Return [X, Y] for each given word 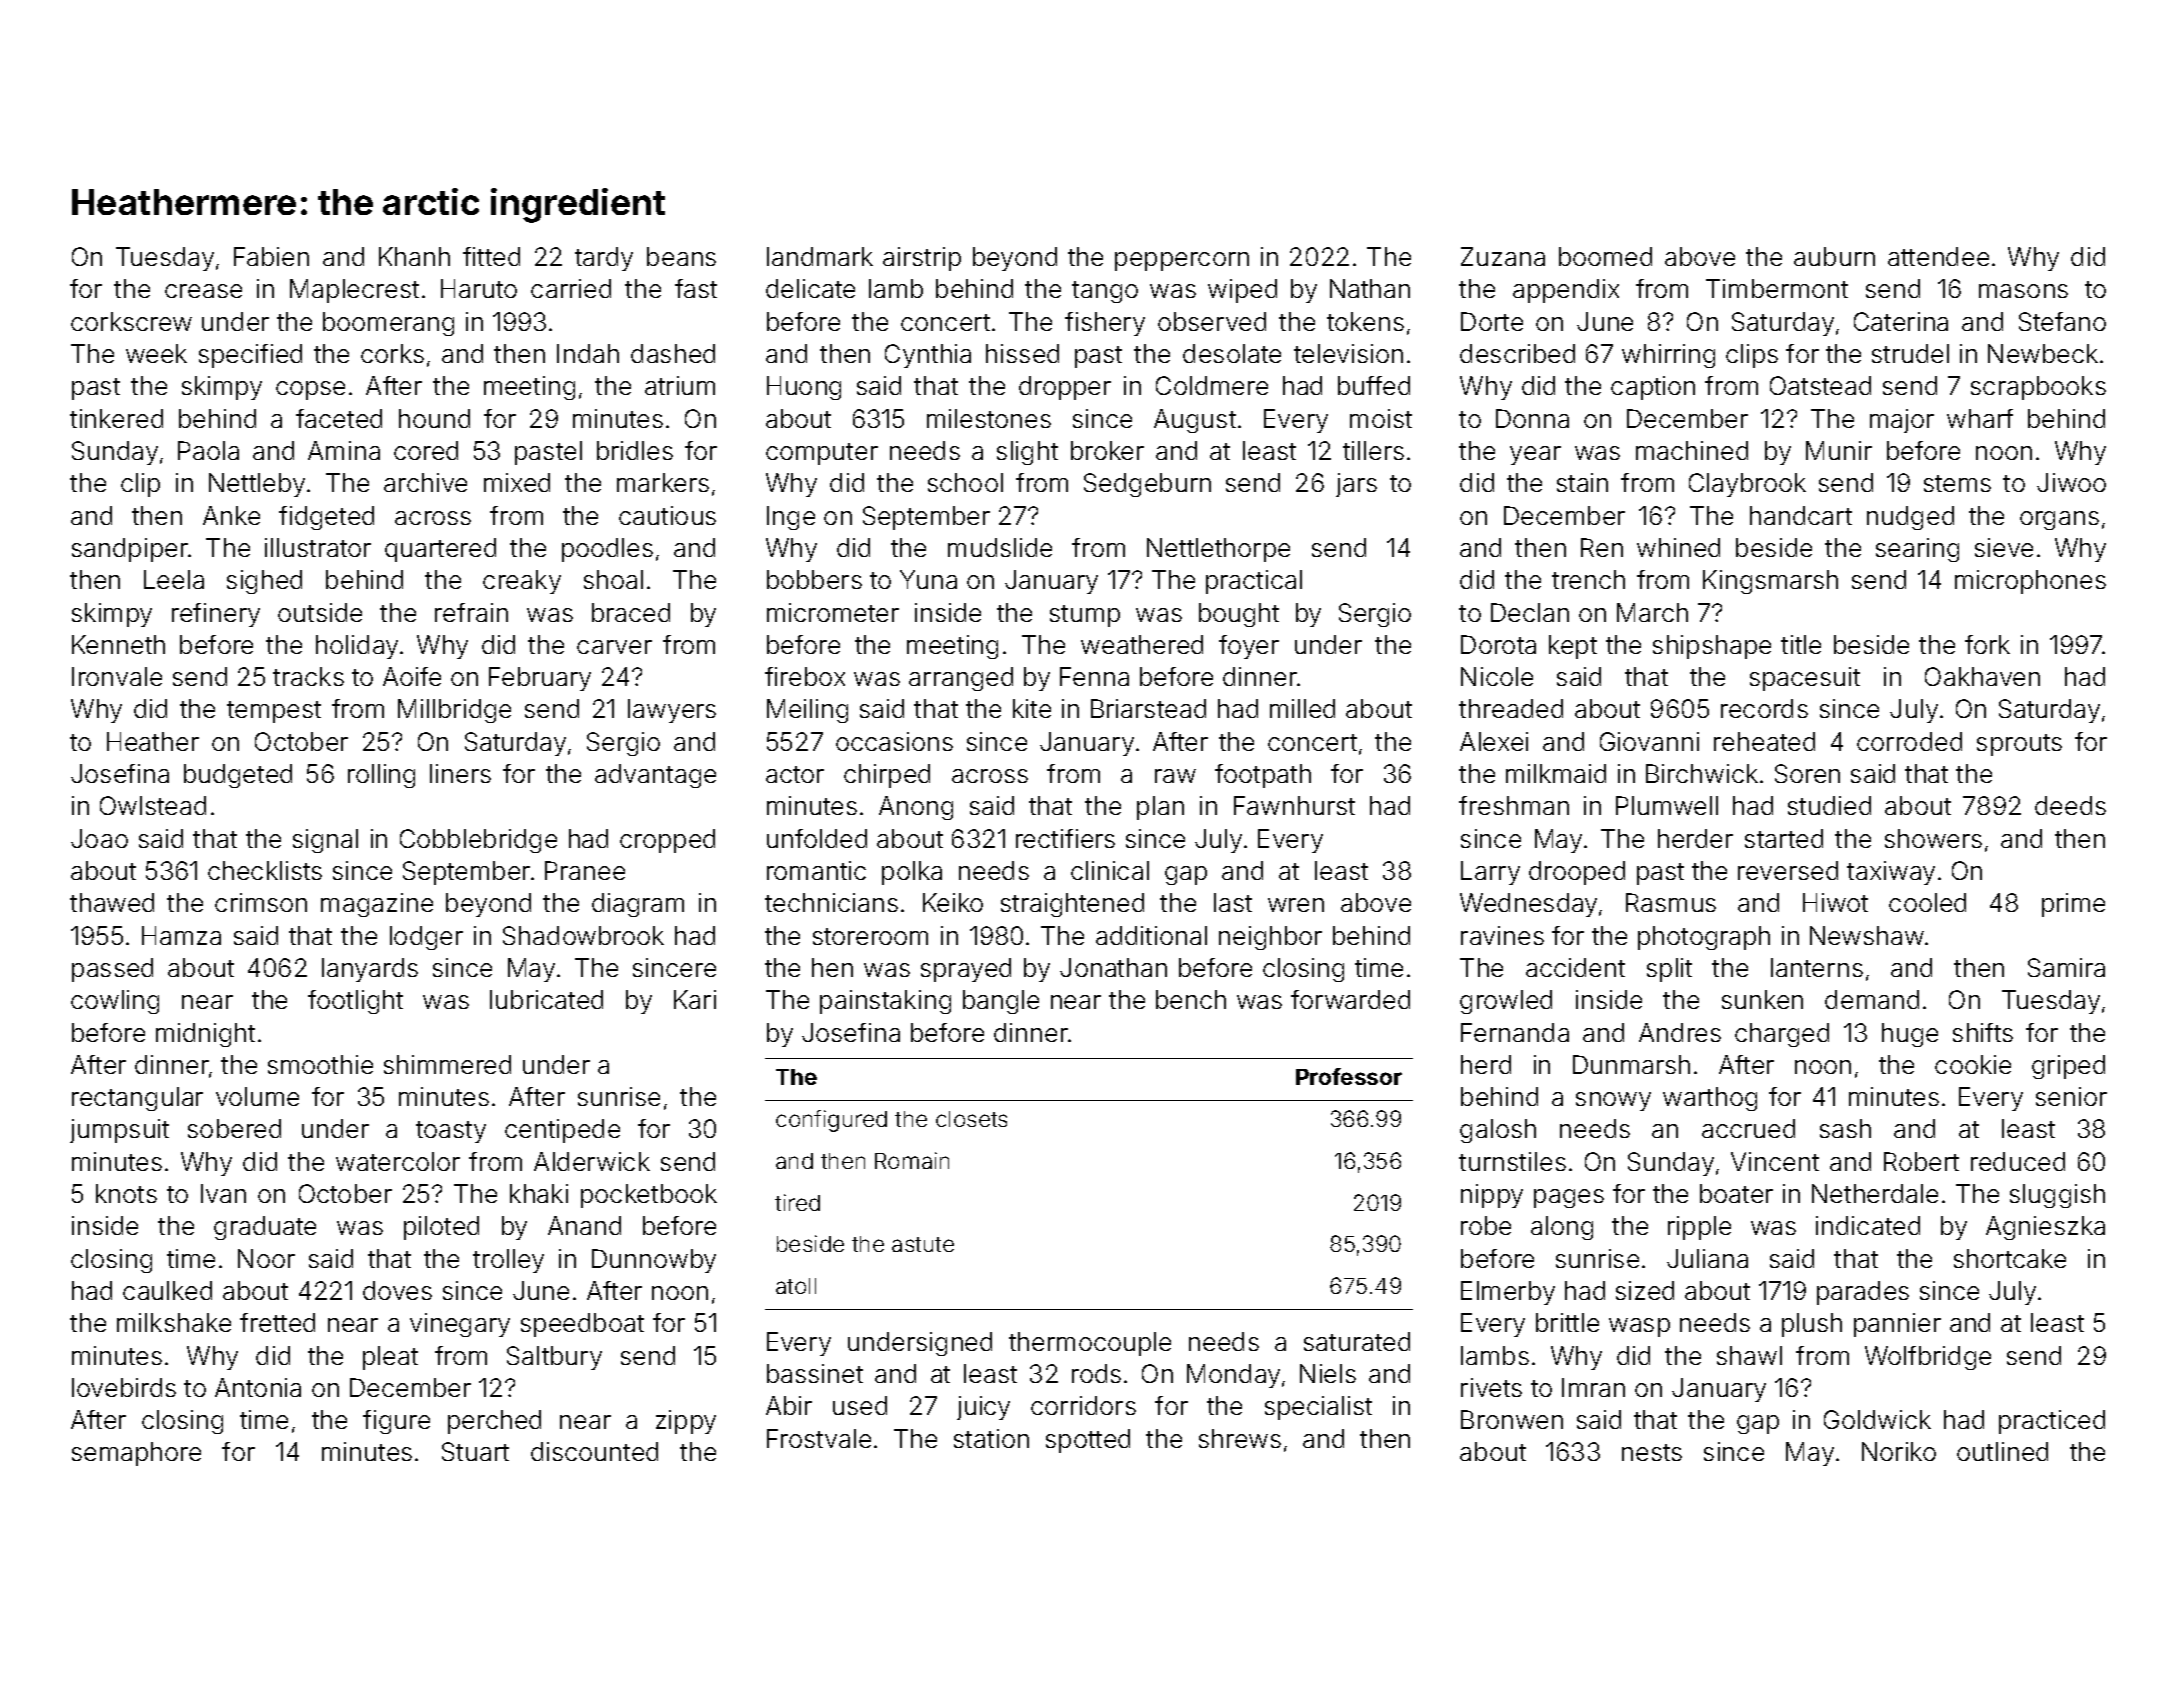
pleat [390, 1358]
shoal [613, 579]
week [156, 353]
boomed [1605, 256]
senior [2071, 1096]
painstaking [885, 1002]
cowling [115, 1002]
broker [1107, 450]
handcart [1801, 515]
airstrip [922, 259]
